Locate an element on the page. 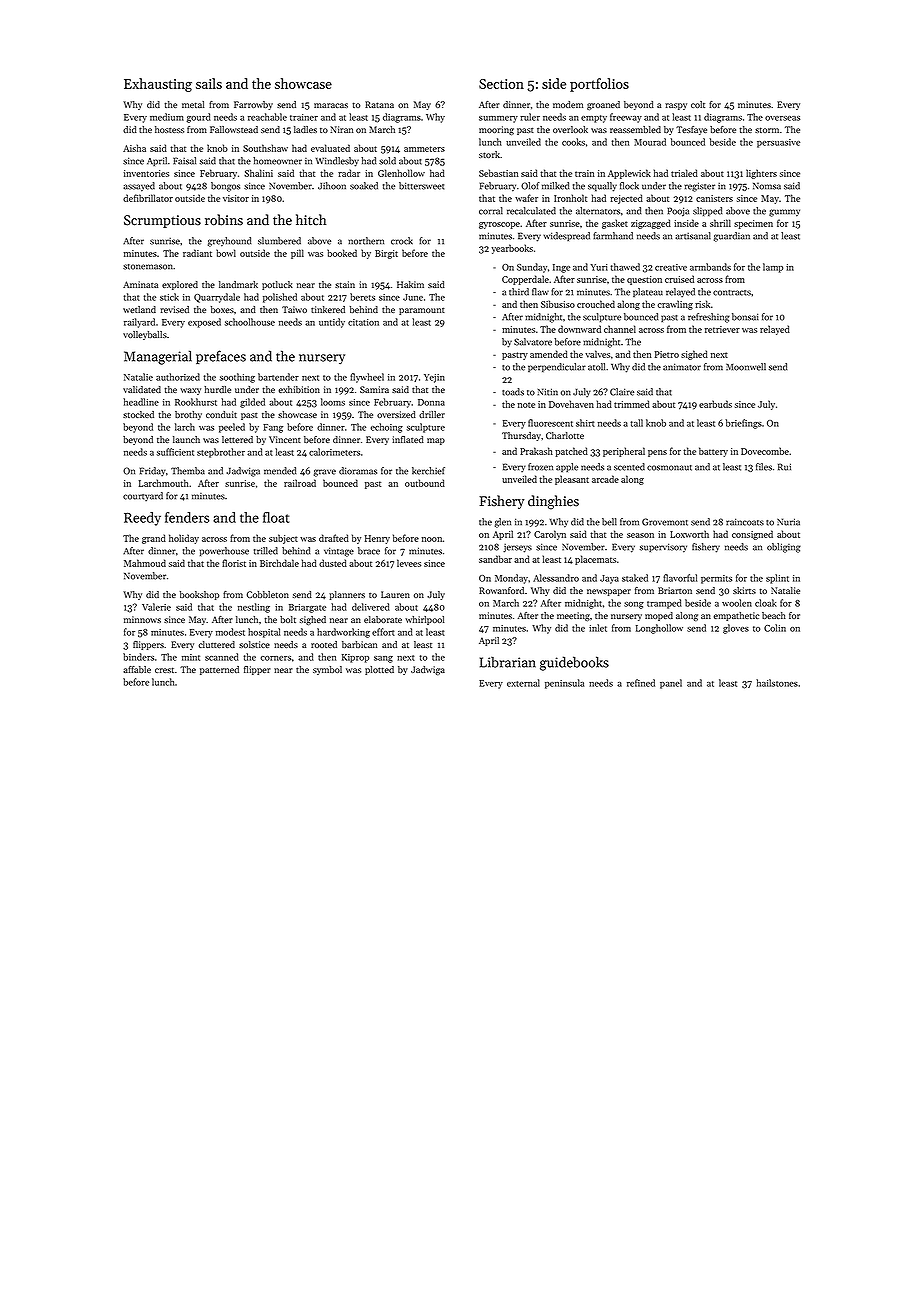 The image size is (924, 1308). lamp is located at coordinates (773, 268).
